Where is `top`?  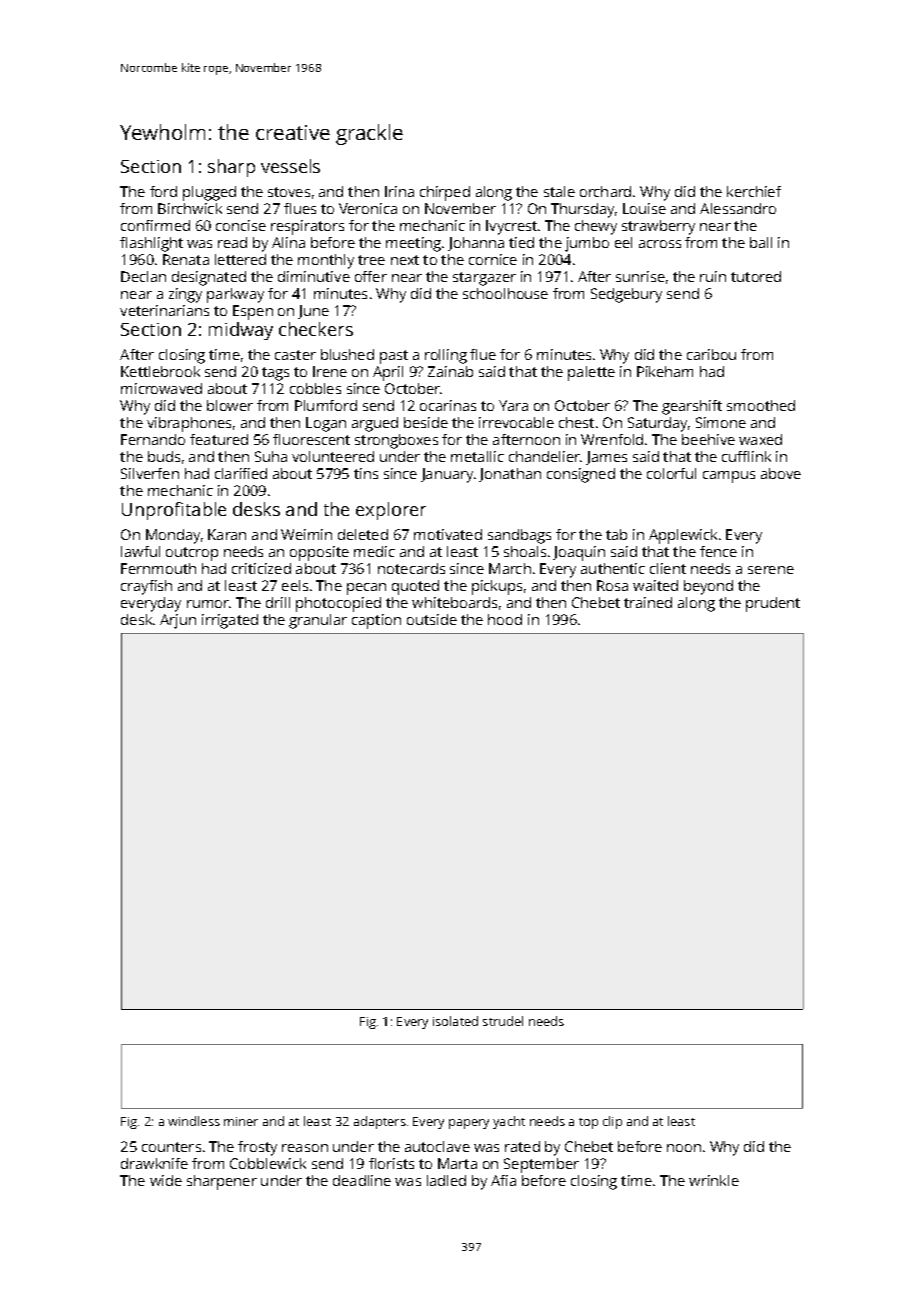 top is located at coordinates (588, 1123).
